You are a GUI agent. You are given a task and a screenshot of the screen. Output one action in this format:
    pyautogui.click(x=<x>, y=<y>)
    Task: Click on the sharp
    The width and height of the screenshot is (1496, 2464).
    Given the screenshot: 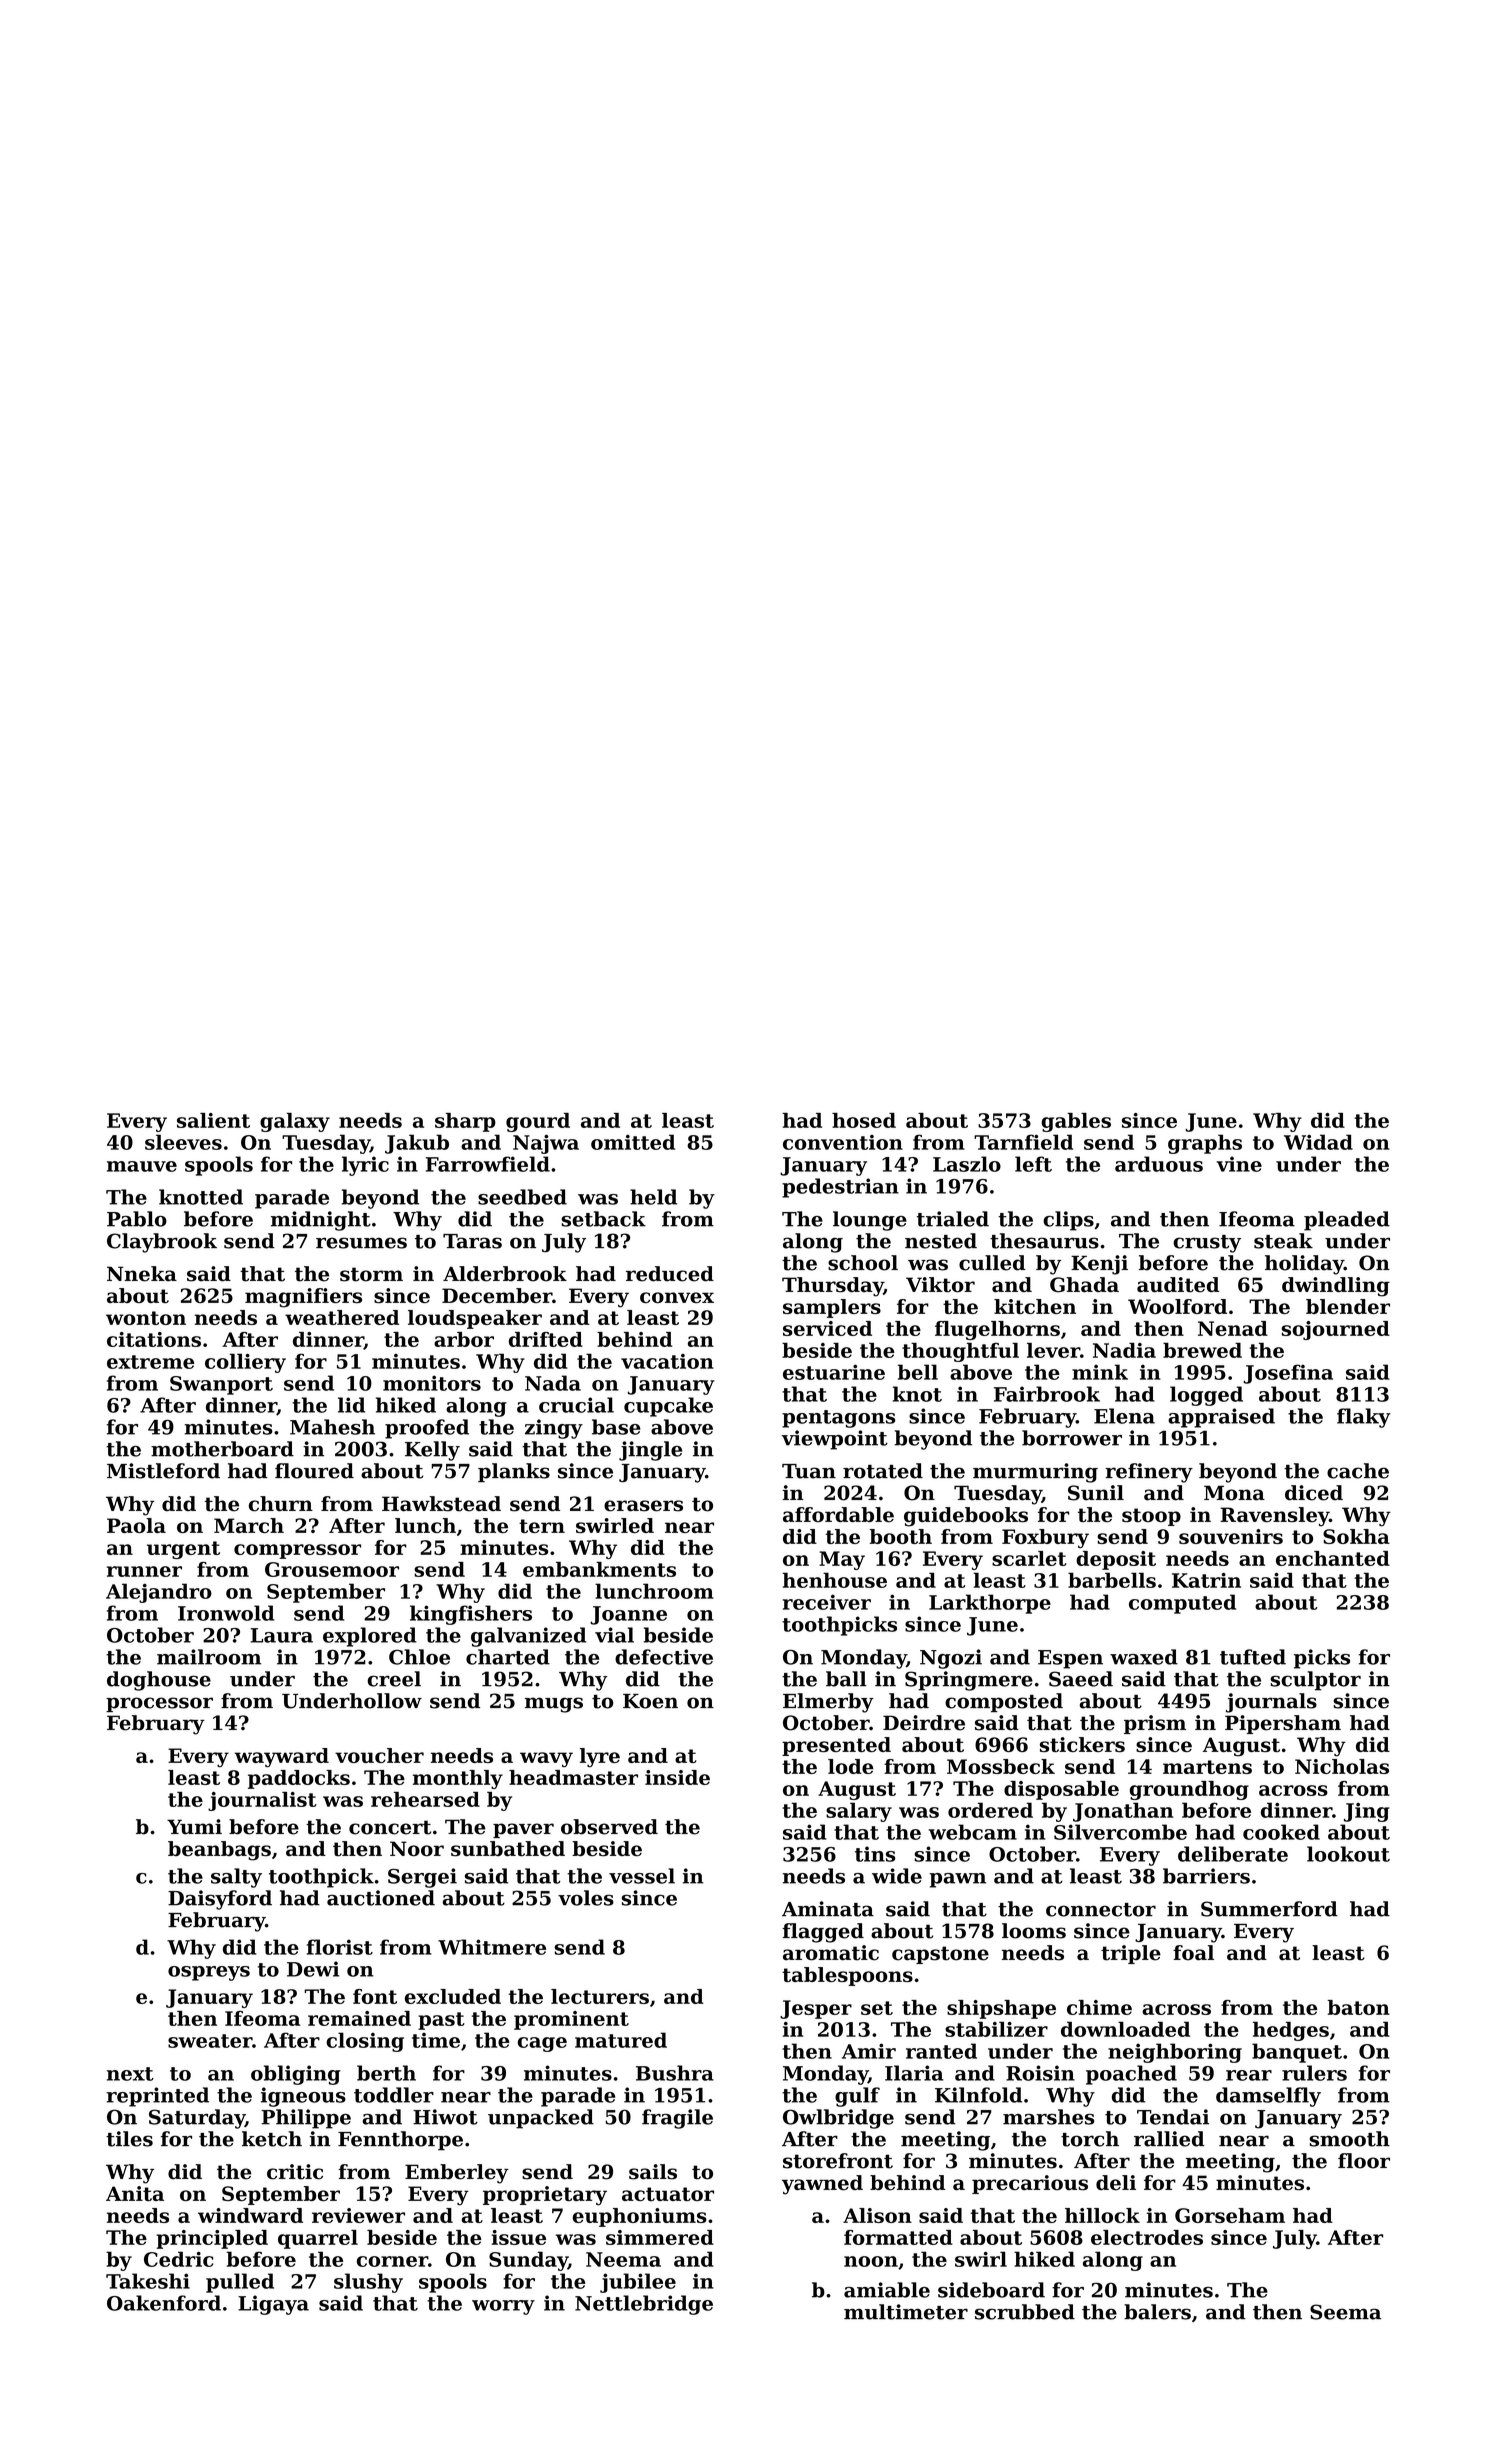 What is the action you would take?
    pyautogui.click(x=465, y=1122)
